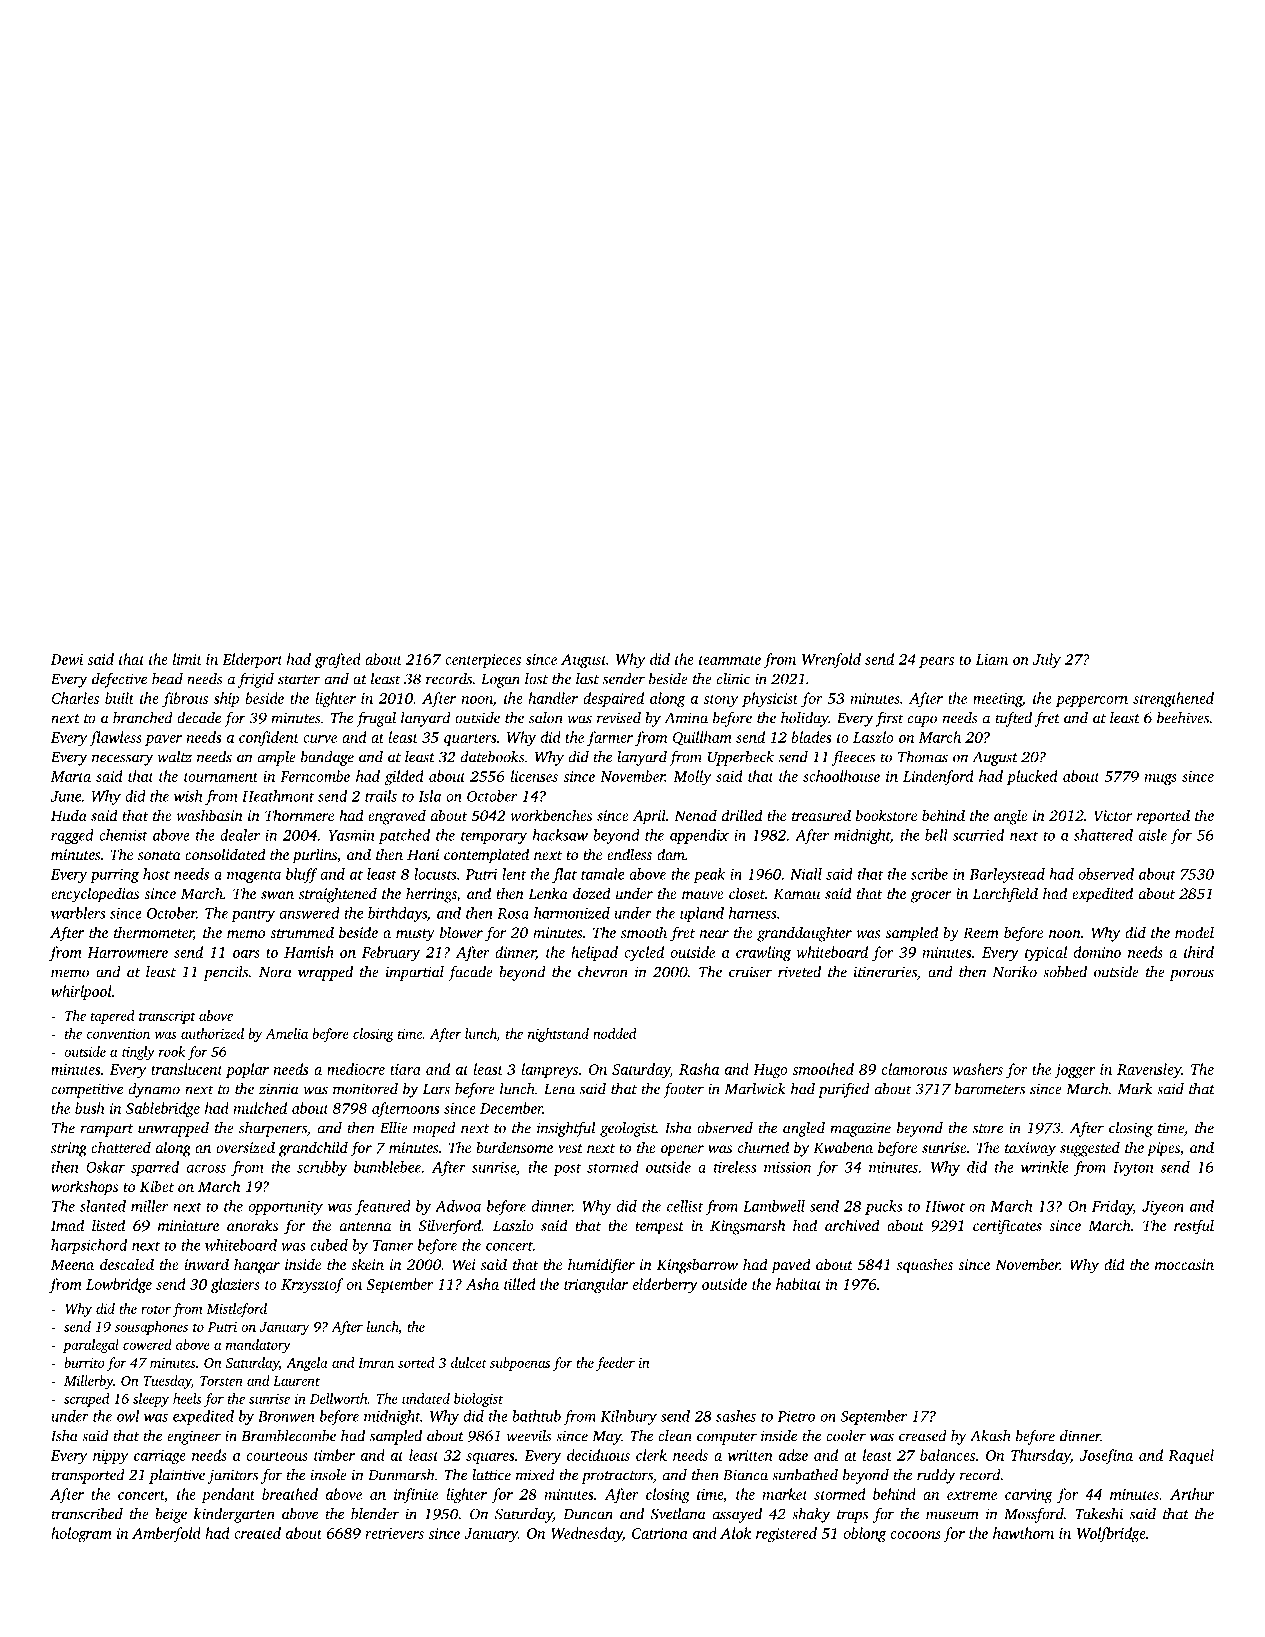  Describe the element at coordinates (1015, 972) in the screenshot. I see `Noriko` at that location.
